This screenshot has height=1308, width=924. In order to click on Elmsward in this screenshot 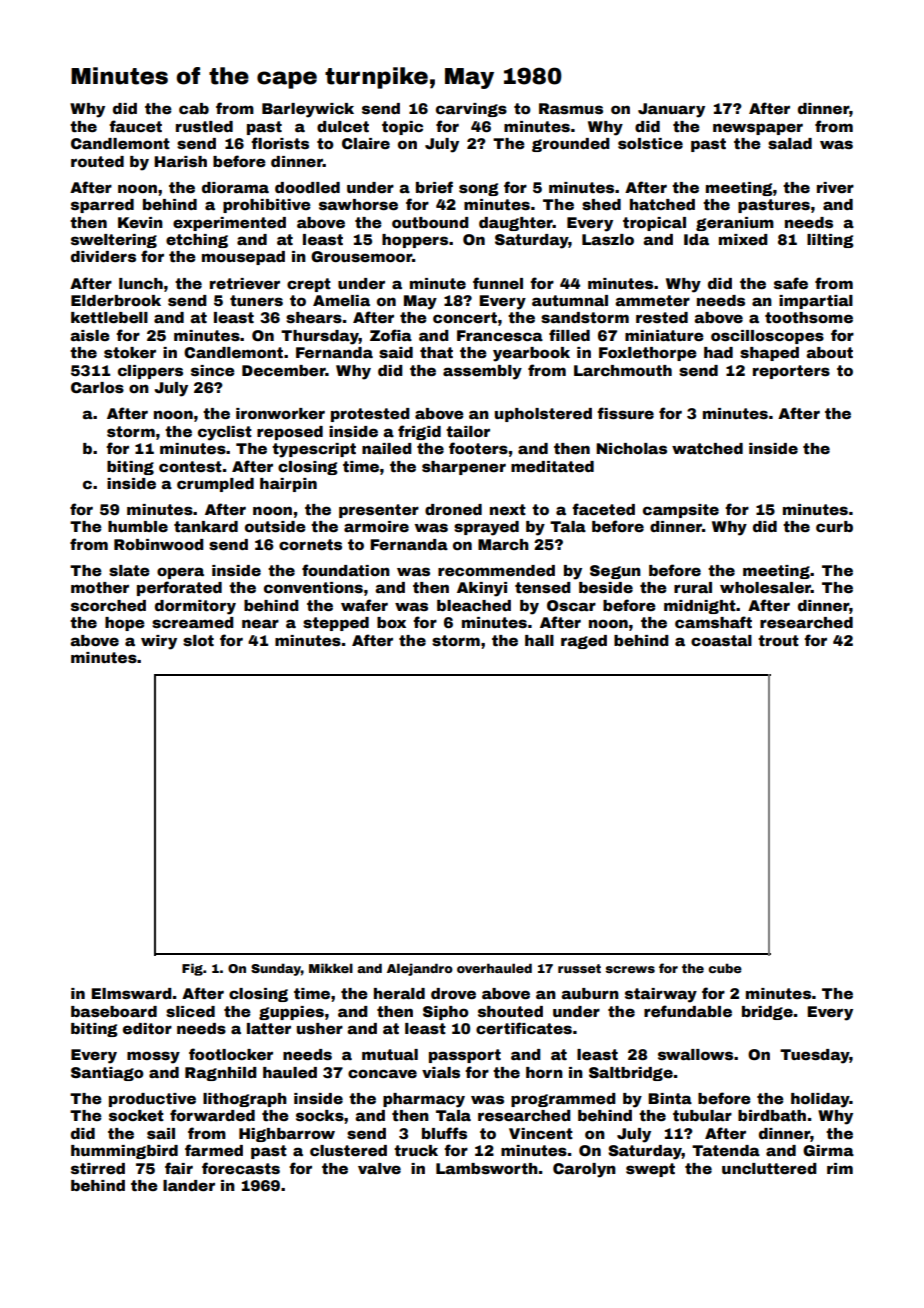, I will do `click(131, 993)`.
